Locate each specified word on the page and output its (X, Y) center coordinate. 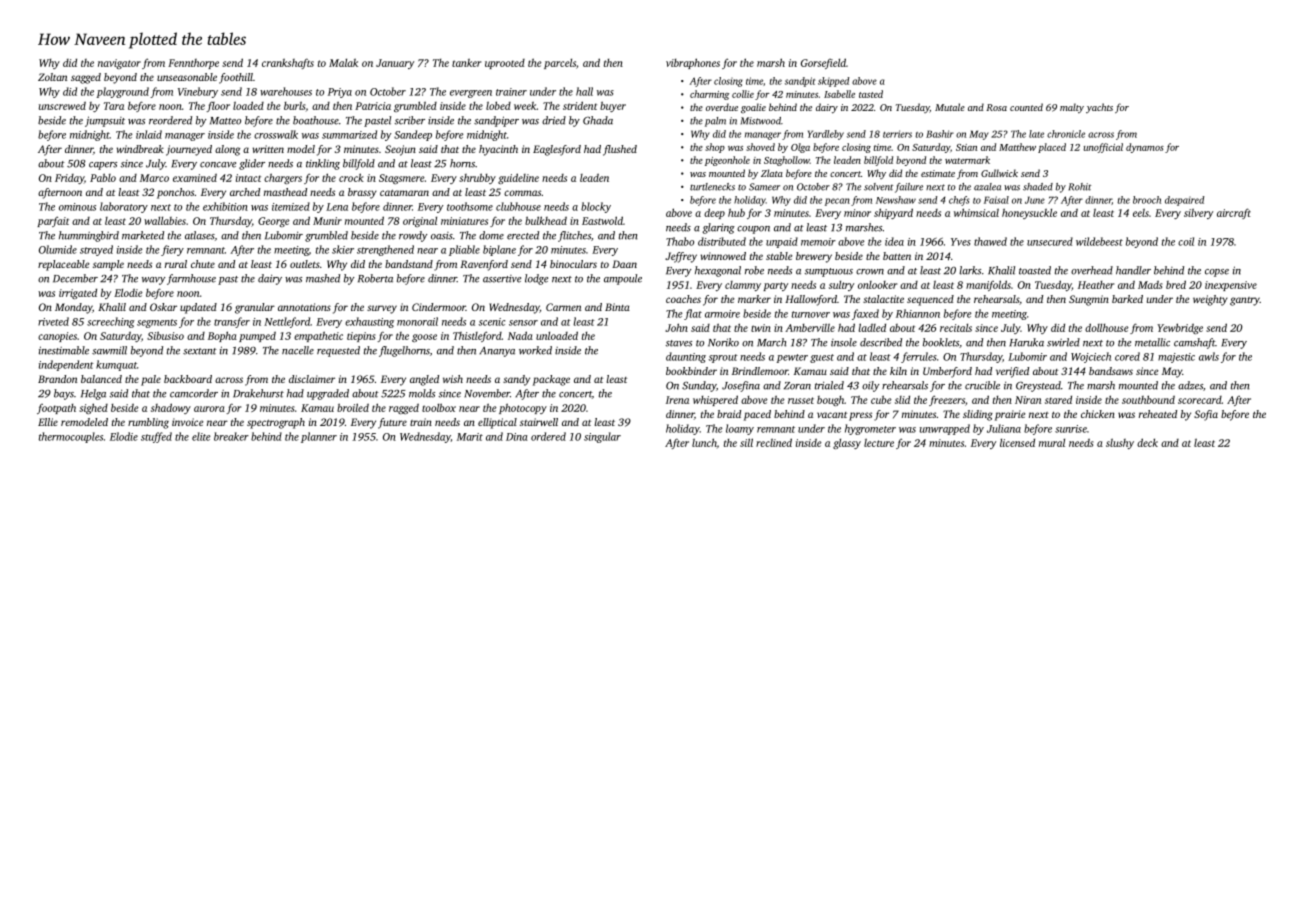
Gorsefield (823, 63)
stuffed (156, 437)
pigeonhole (727, 161)
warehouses (286, 91)
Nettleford (287, 322)
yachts (1099, 108)
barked (1127, 299)
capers (103, 166)
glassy (847, 444)
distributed (722, 241)
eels (1141, 213)
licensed (1017, 442)
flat (693, 314)
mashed (323, 278)
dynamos (1145, 148)
